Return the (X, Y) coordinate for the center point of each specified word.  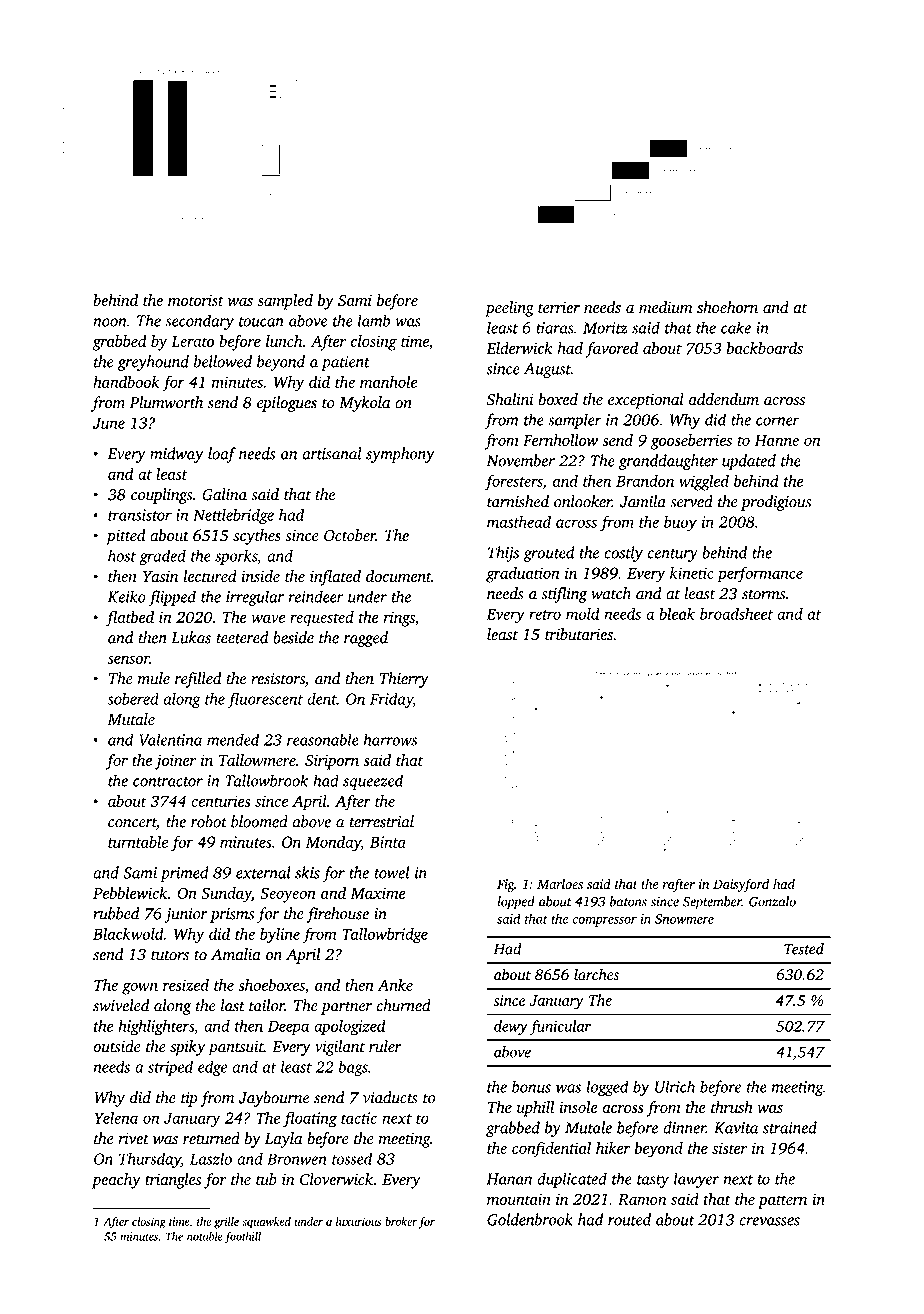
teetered (242, 637)
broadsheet (736, 613)
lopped (516, 903)
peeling (509, 309)
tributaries (579, 634)
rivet (134, 1139)
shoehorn (727, 307)
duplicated (572, 1180)
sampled (285, 302)
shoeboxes (271, 985)
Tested (804, 949)
